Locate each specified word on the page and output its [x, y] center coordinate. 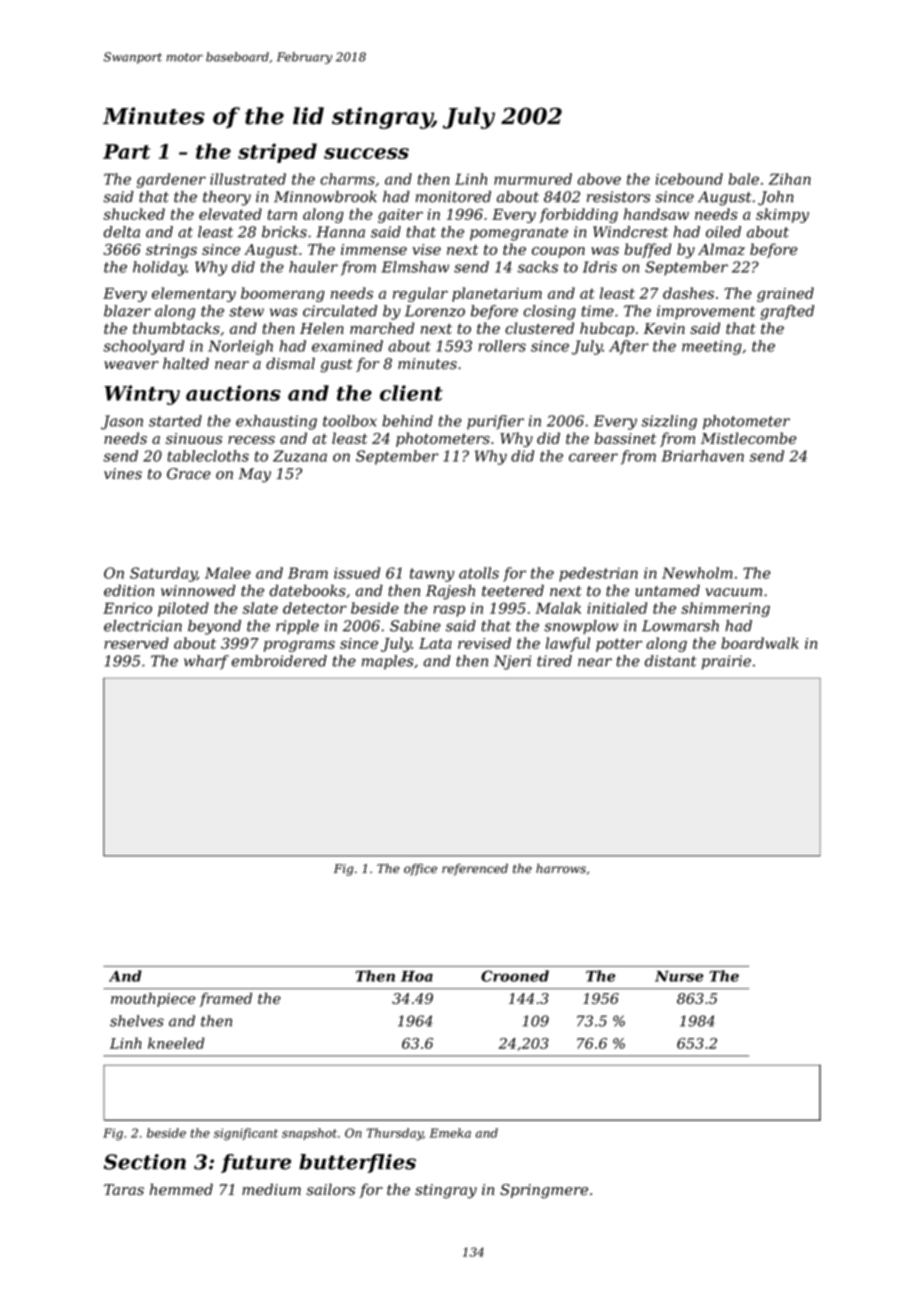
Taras [124, 1190]
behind [407, 421]
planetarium [497, 294]
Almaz [721, 249]
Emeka [450, 1133]
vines [123, 474]
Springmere [544, 1191]
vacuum [733, 592]
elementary [194, 294]
